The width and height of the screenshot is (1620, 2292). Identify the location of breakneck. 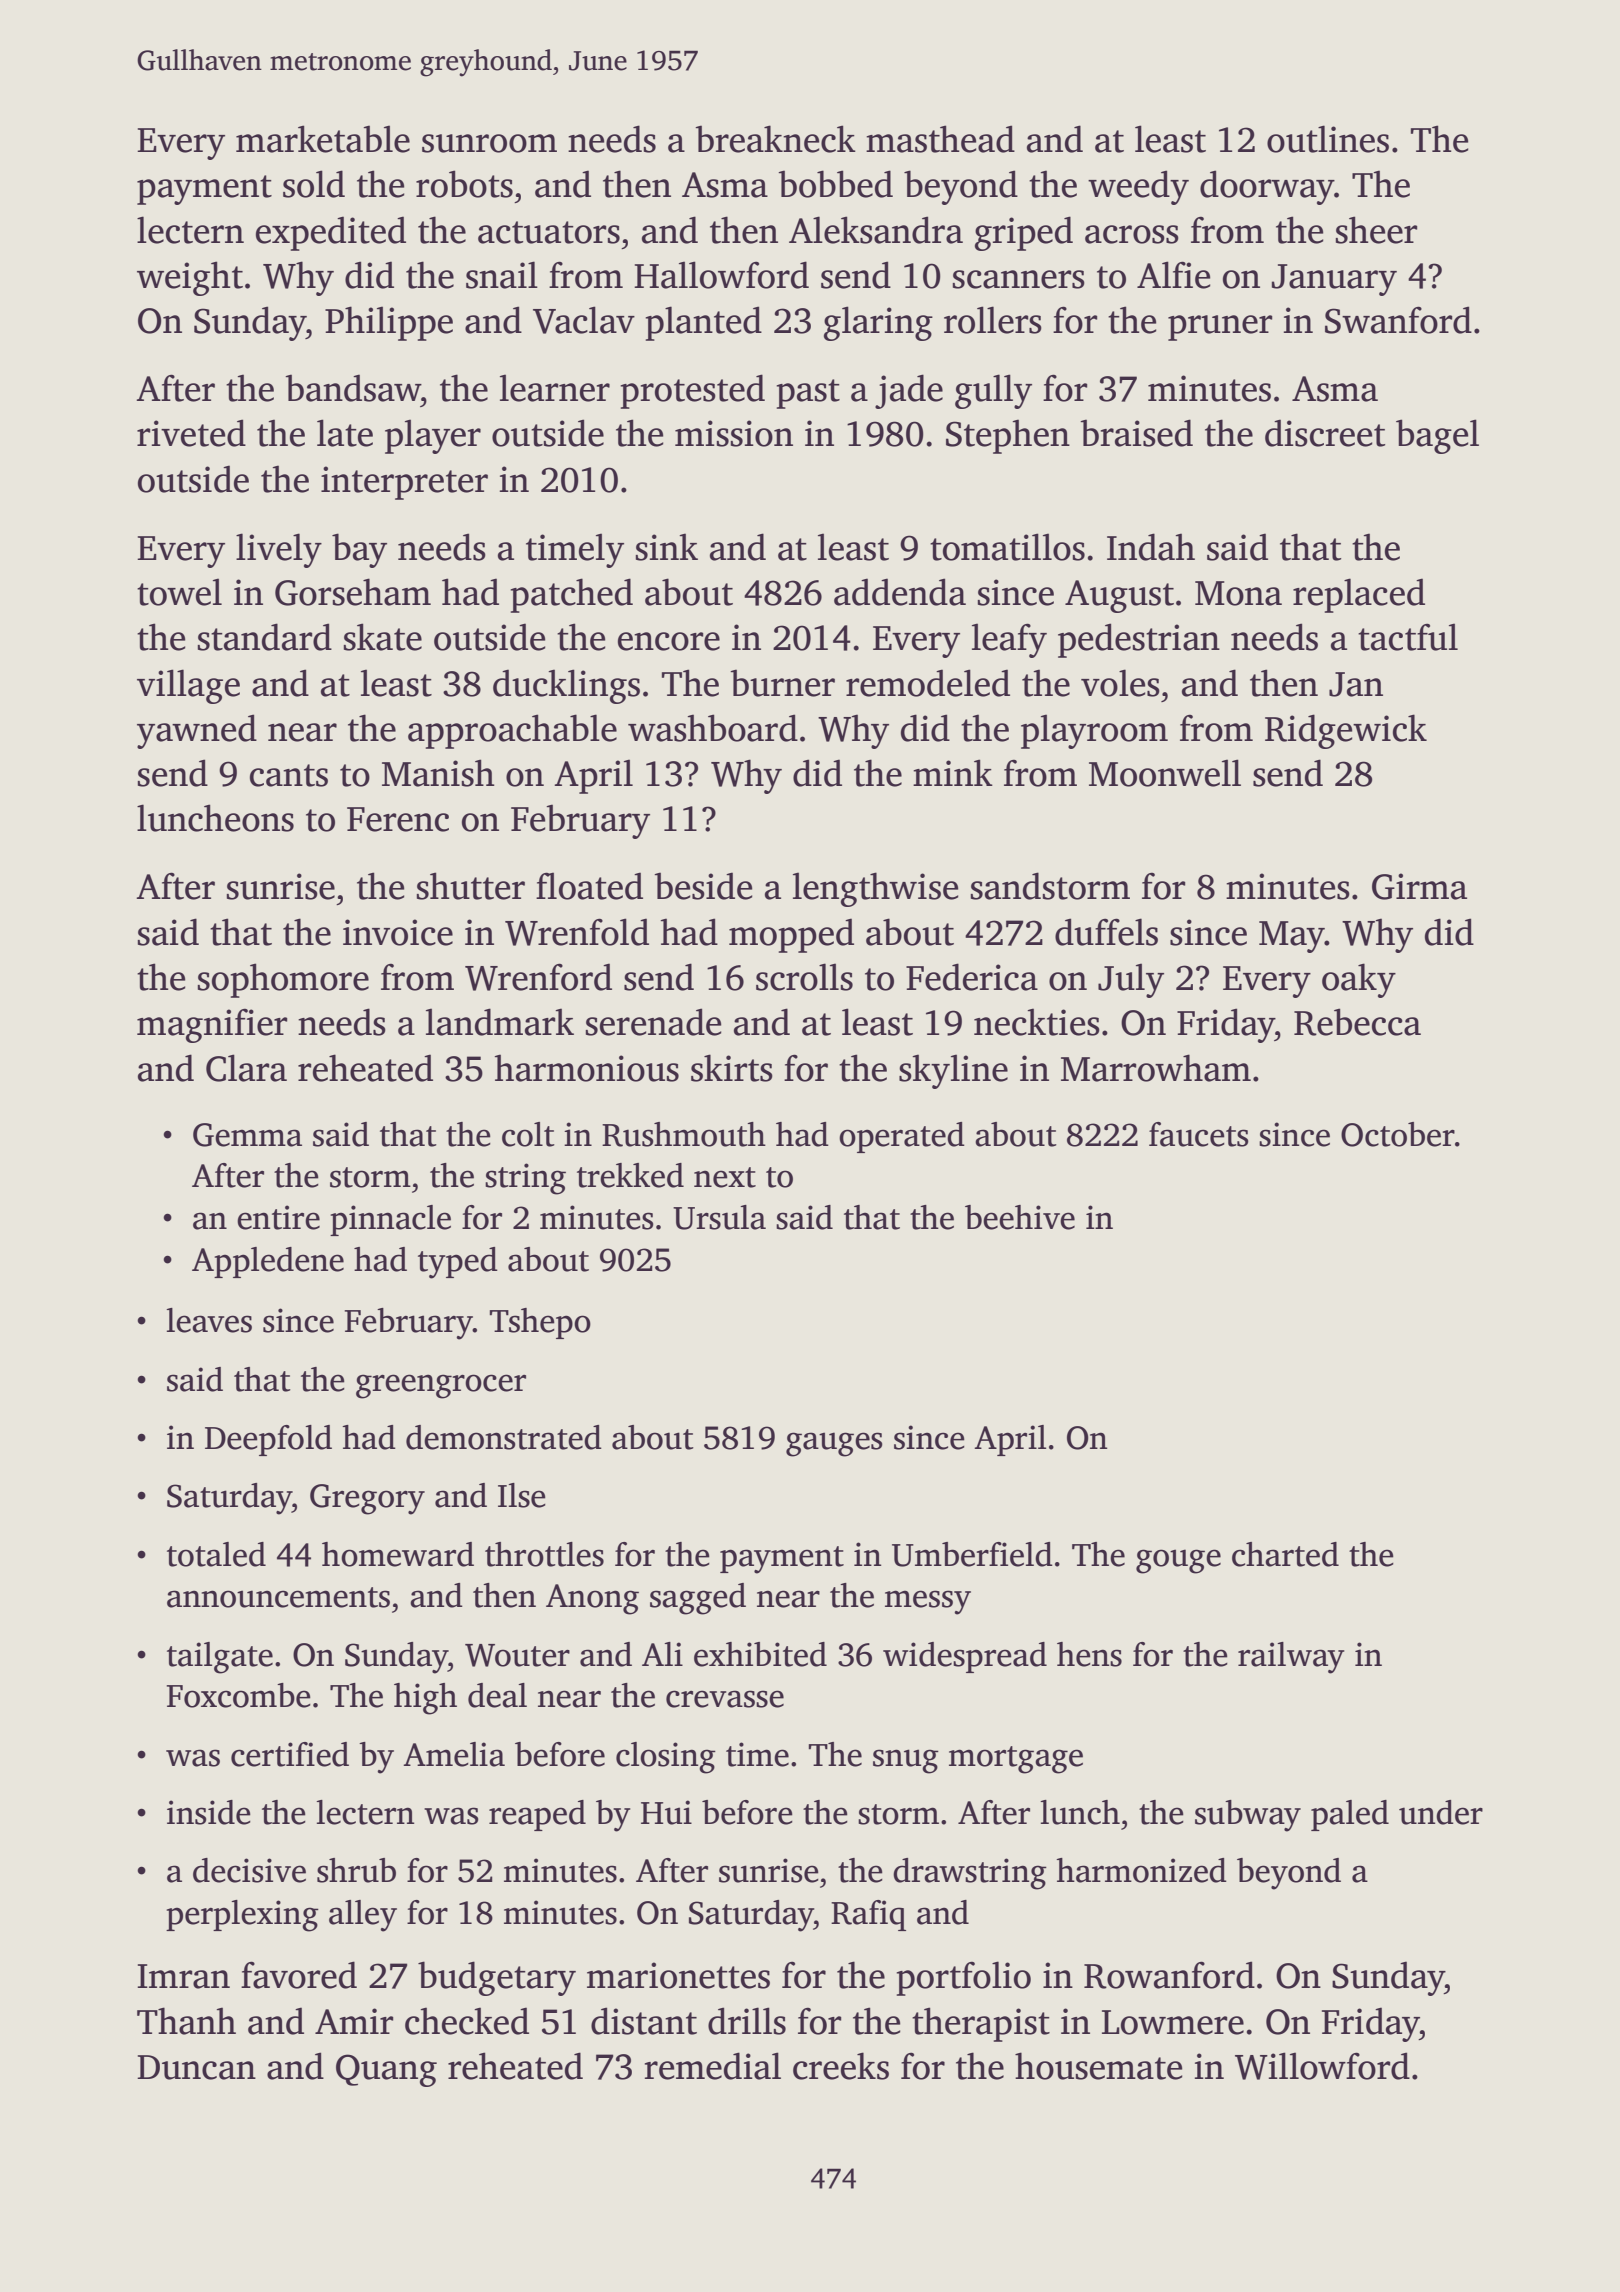
(775, 139).
